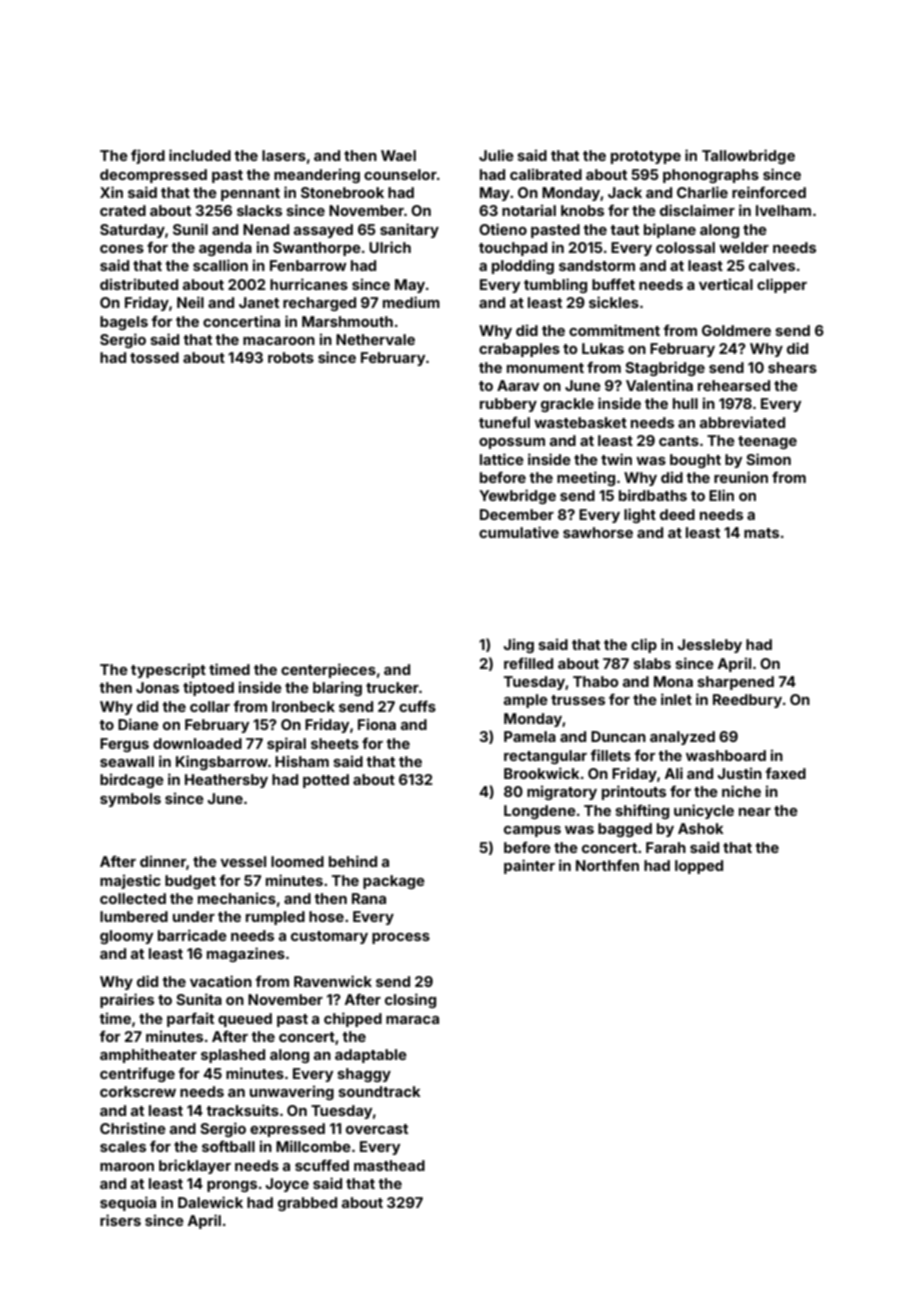 Image resolution: width=924 pixels, height=1314 pixels. What do you see at coordinates (377, 1129) in the screenshot?
I see `overcast` at bounding box center [377, 1129].
